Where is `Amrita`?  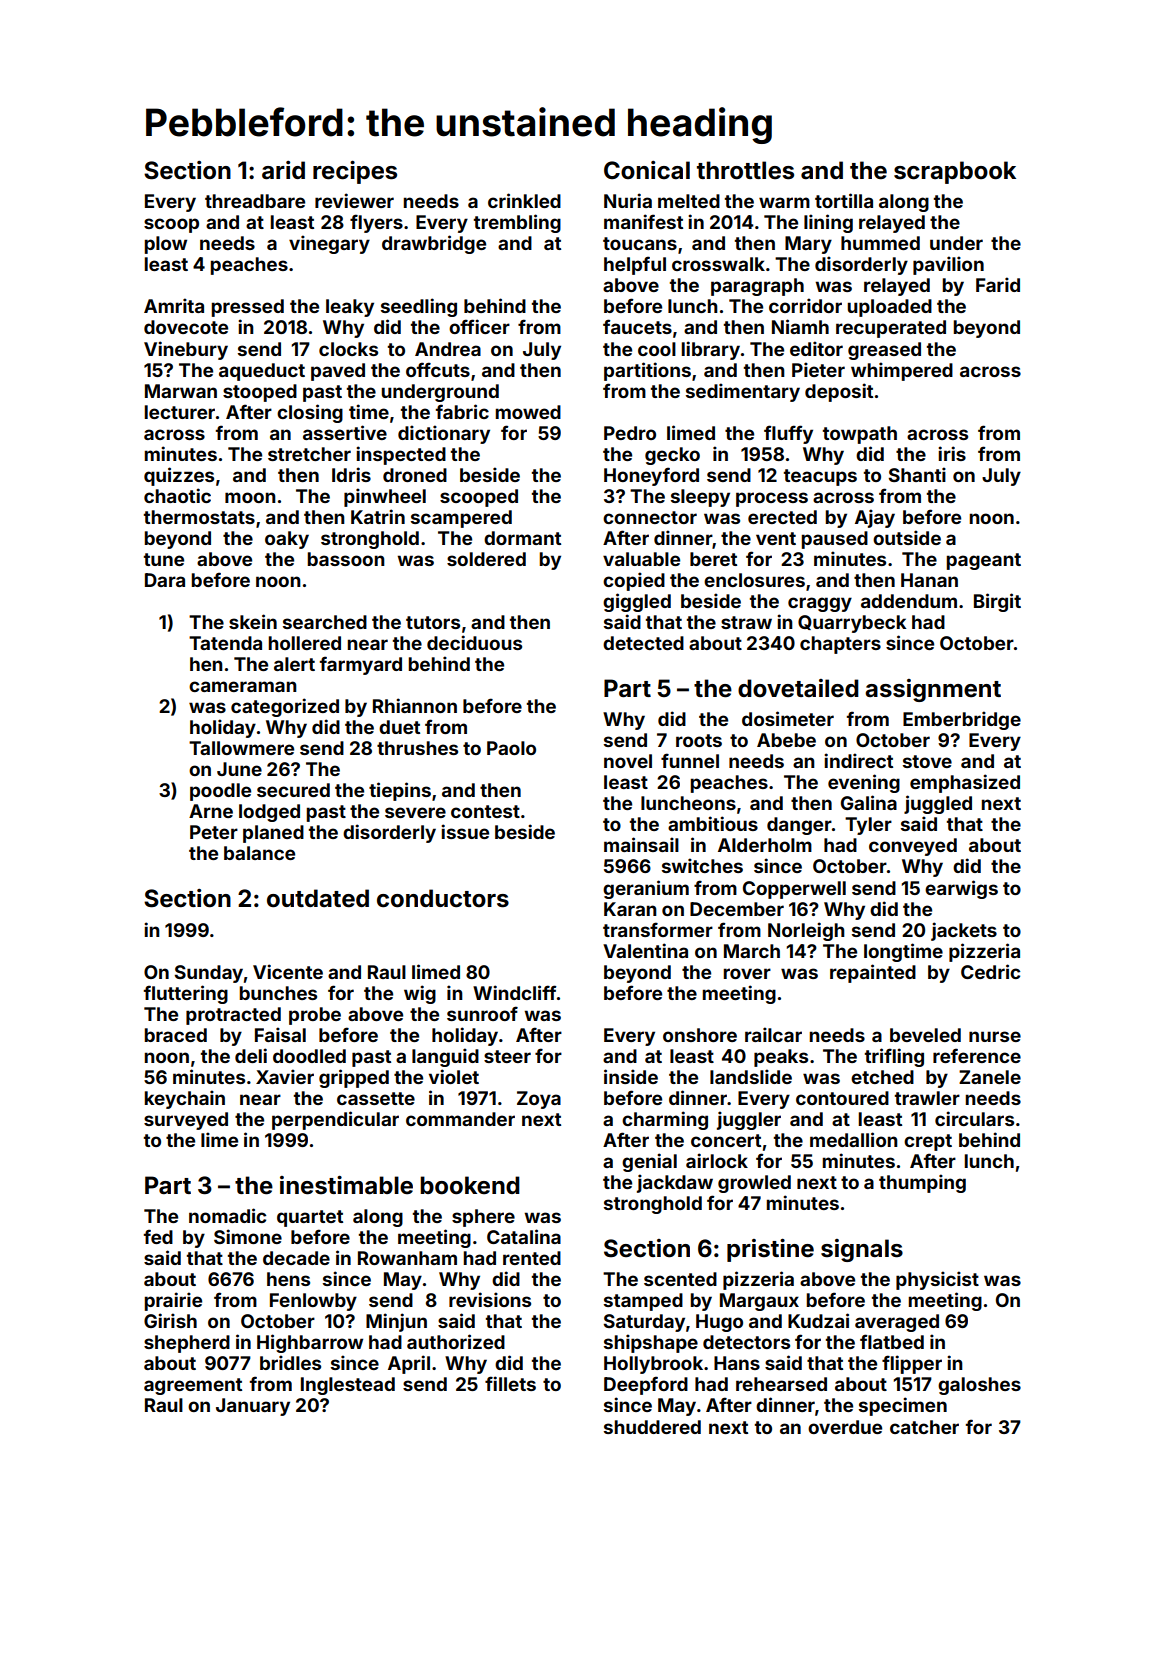
Amrita is located at coordinates (174, 305).
